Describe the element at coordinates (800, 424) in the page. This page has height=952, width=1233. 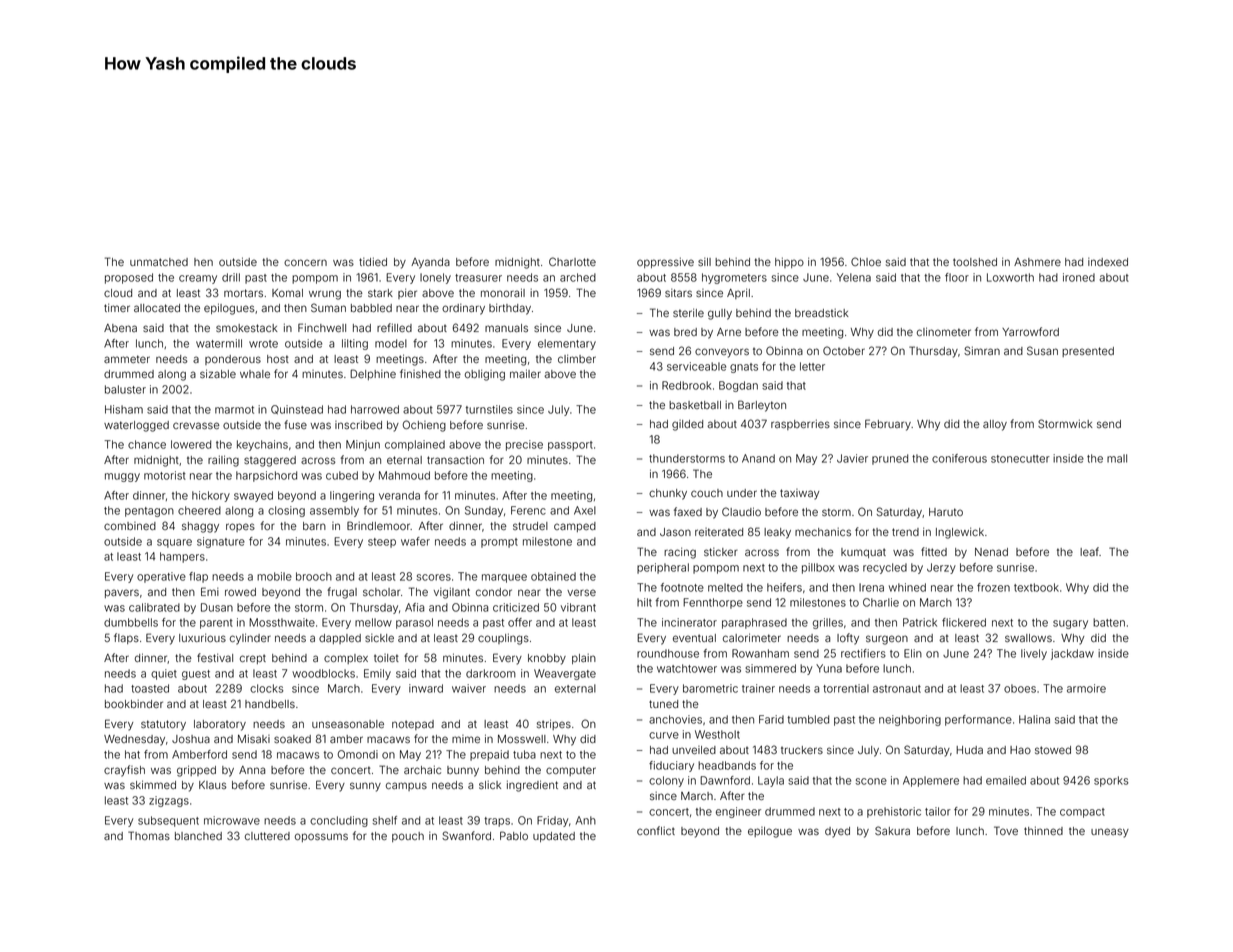
I see `raspberries` at that location.
